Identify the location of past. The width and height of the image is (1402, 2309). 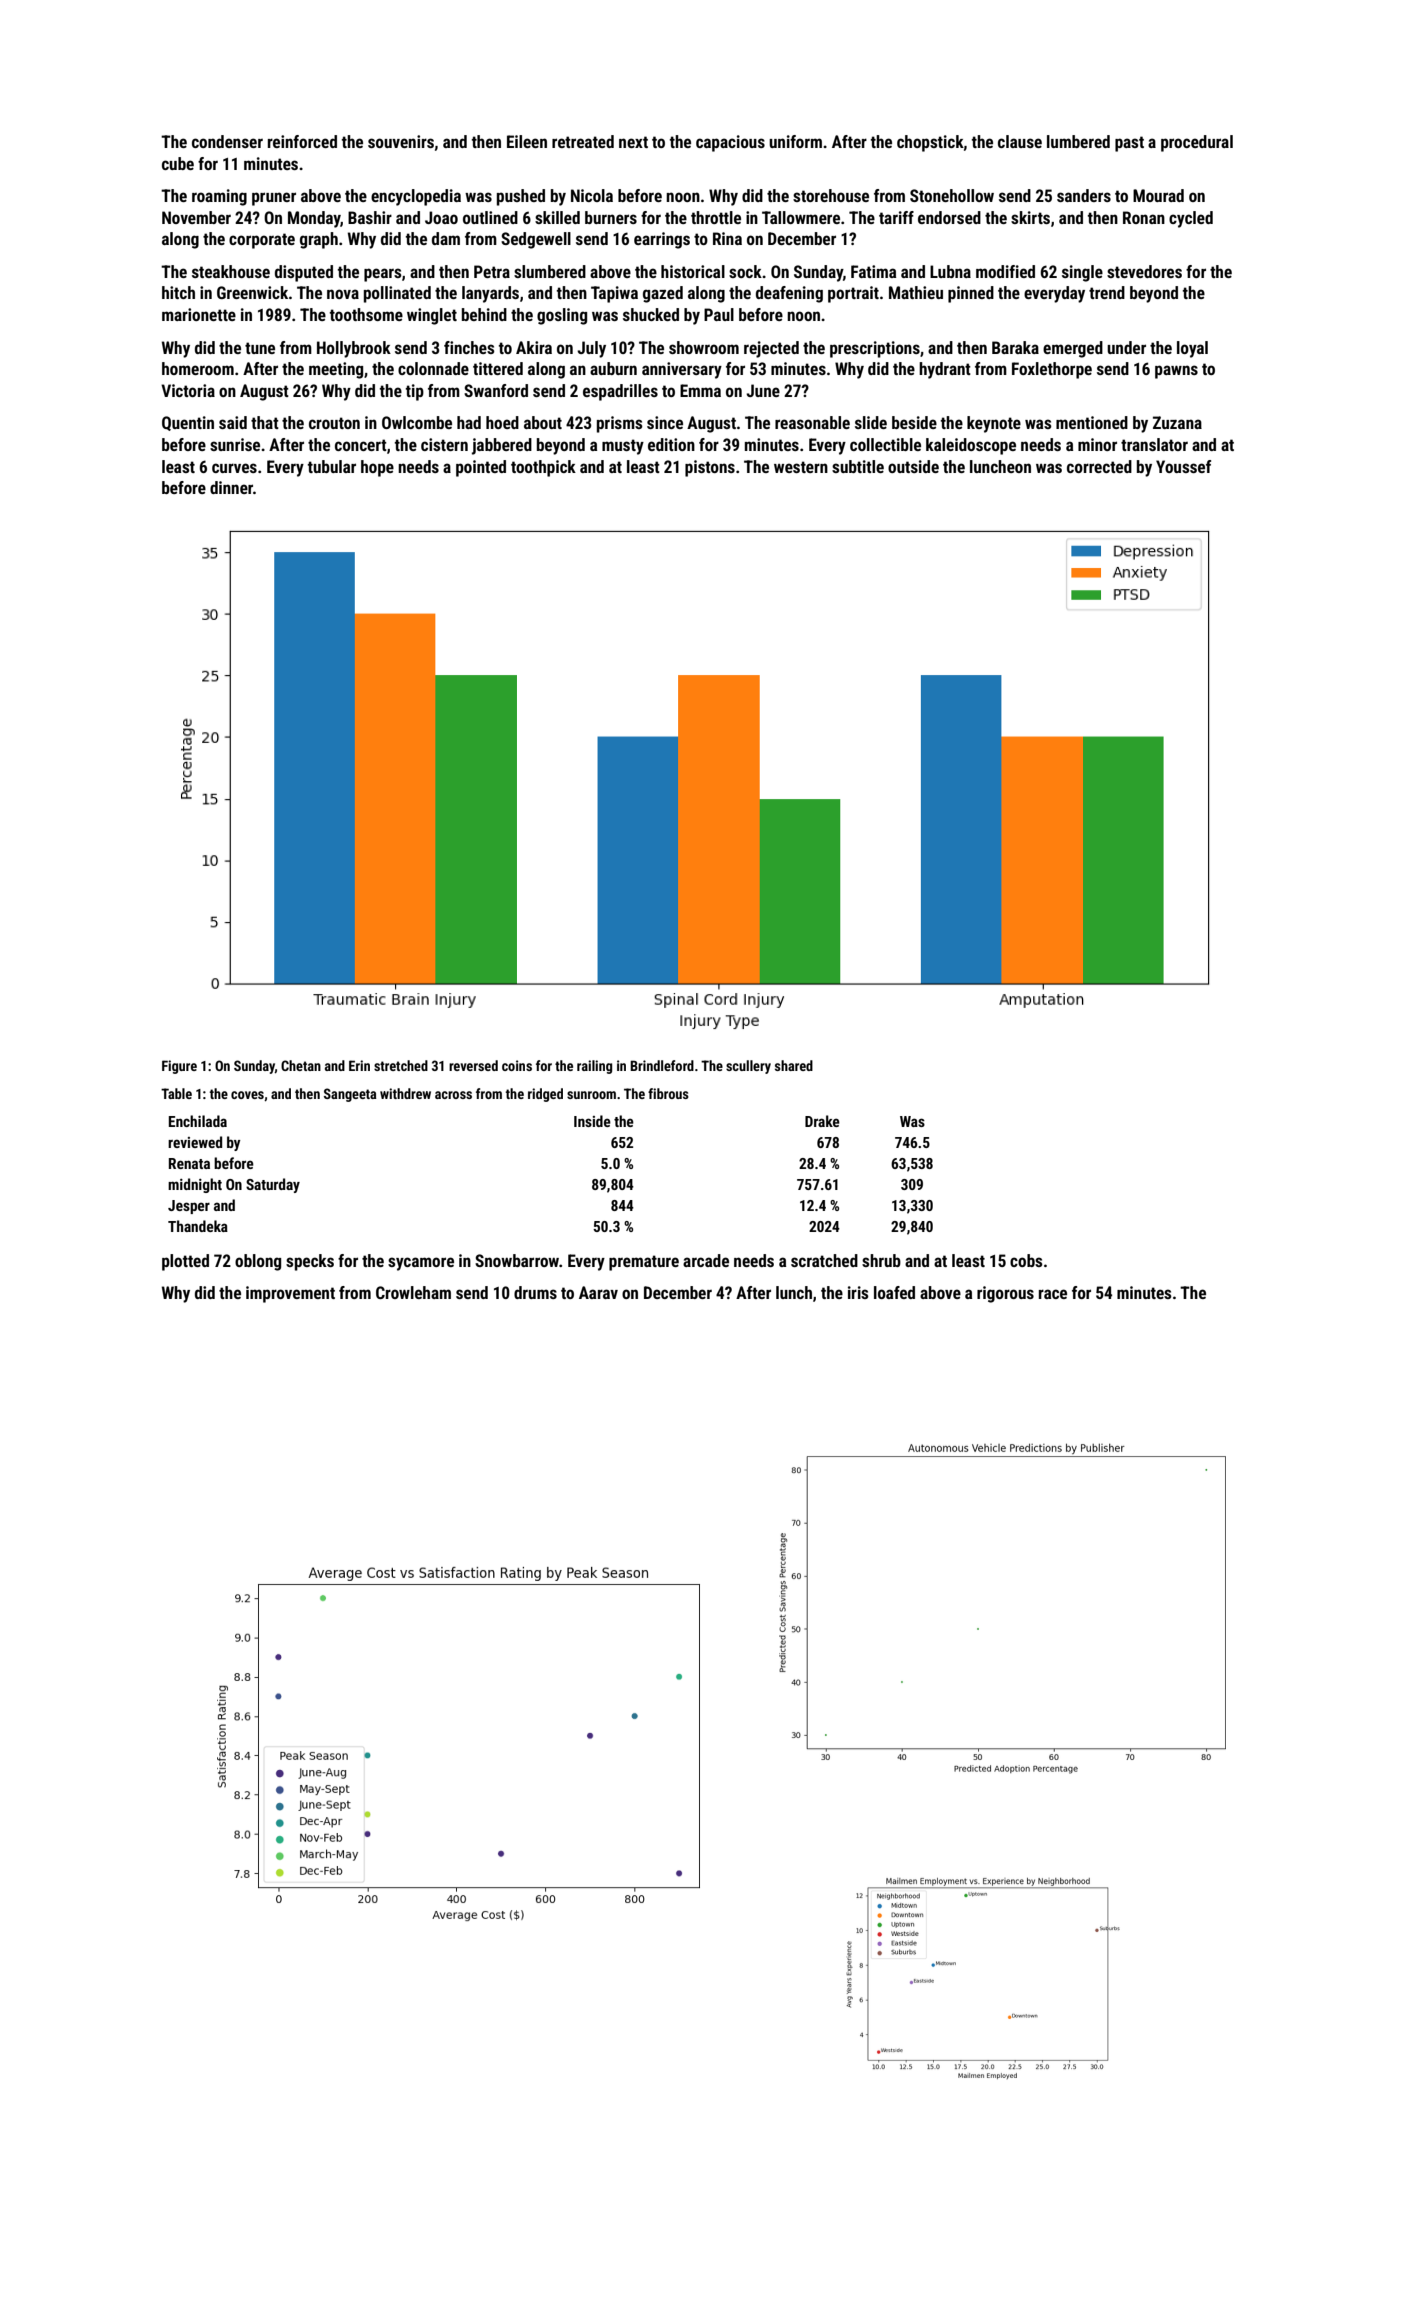
(1129, 144).
